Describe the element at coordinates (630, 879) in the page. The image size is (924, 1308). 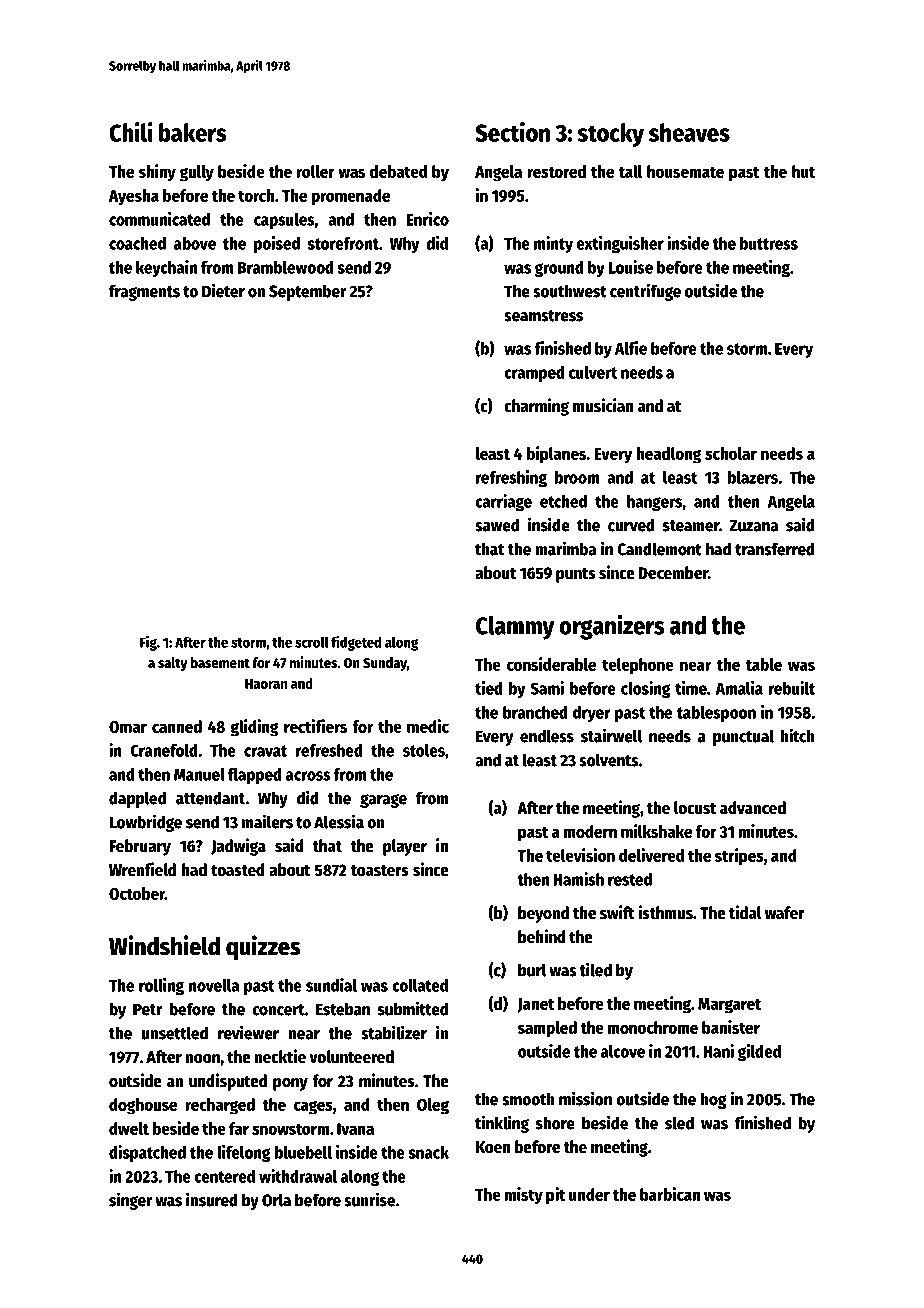
I see `rested` at that location.
